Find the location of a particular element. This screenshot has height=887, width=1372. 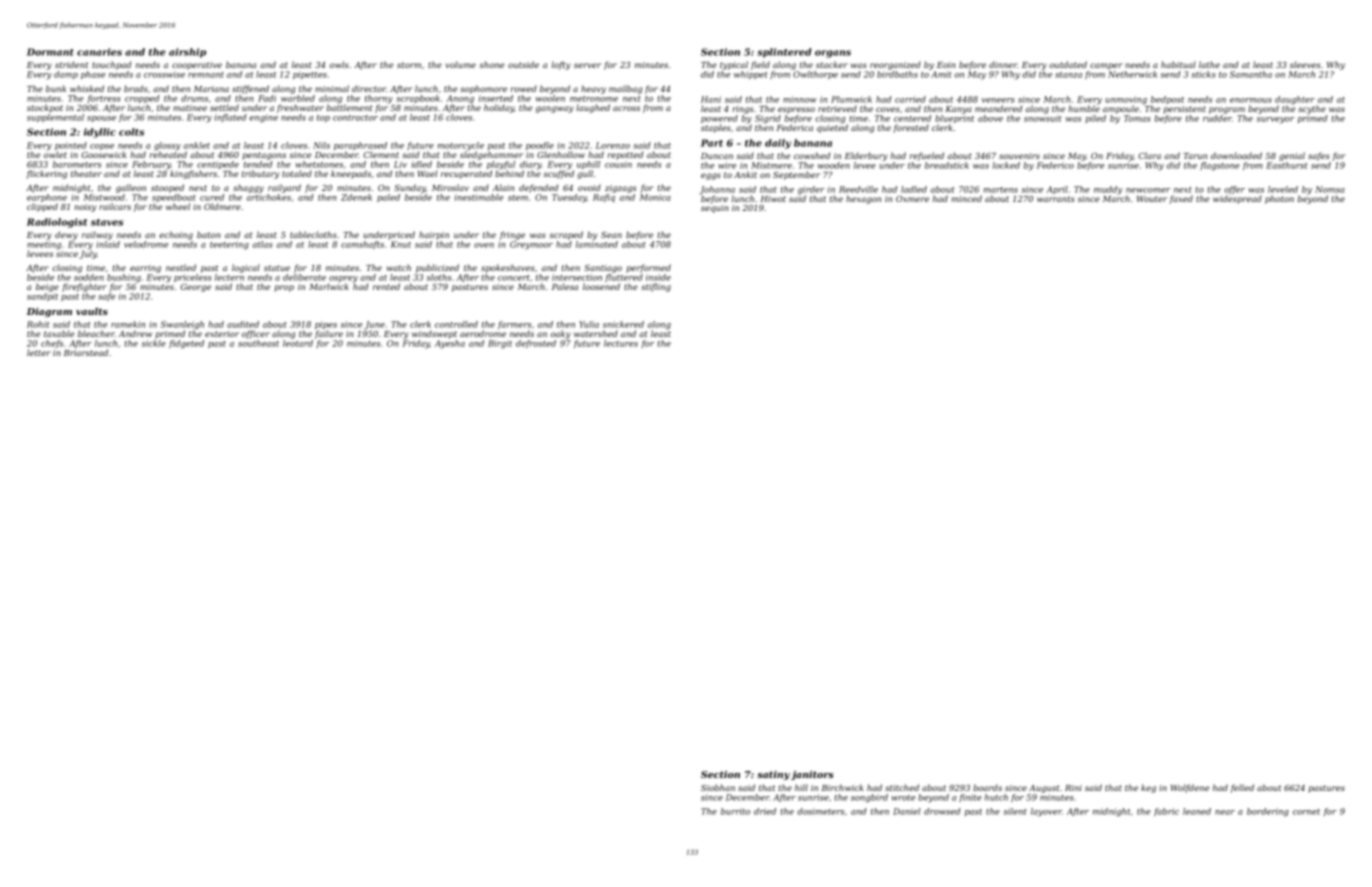

failure is located at coordinates (329, 334).
